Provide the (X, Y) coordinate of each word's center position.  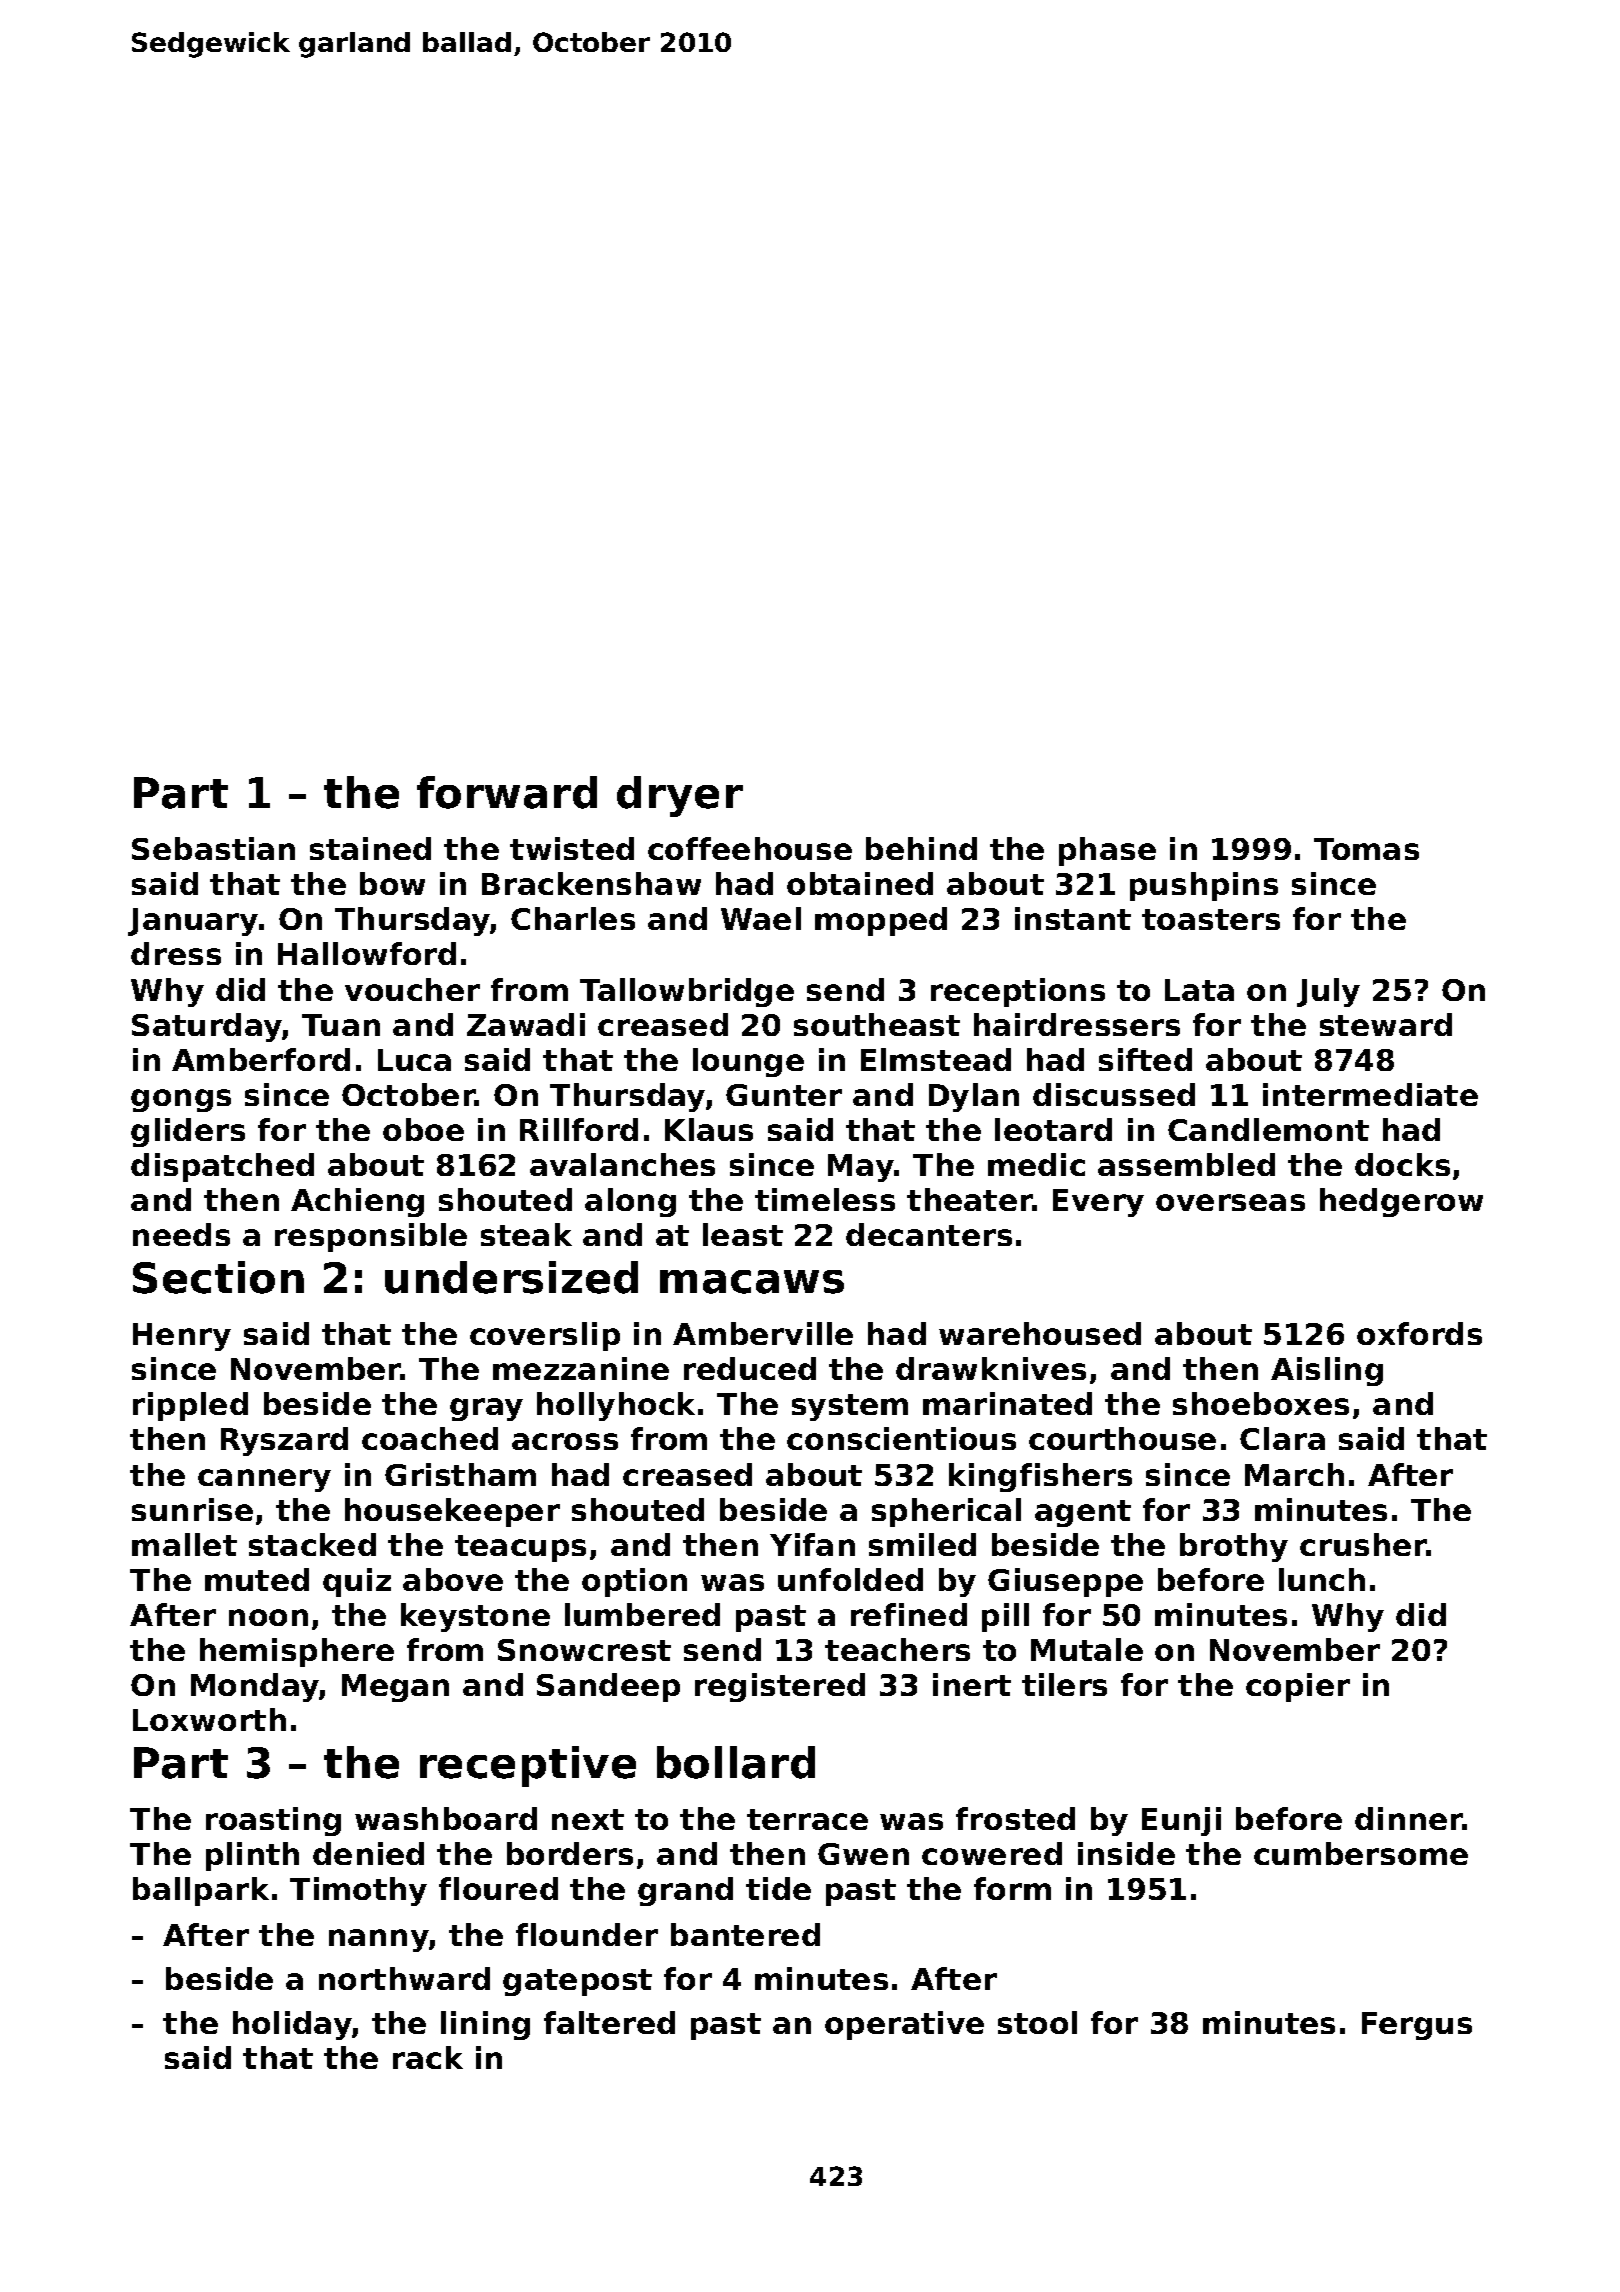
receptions (1018, 992)
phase (1107, 851)
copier (1298, 1687)
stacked (312, 1544)
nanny (379, 1940)
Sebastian (213, 848)
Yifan (812, 1544)
